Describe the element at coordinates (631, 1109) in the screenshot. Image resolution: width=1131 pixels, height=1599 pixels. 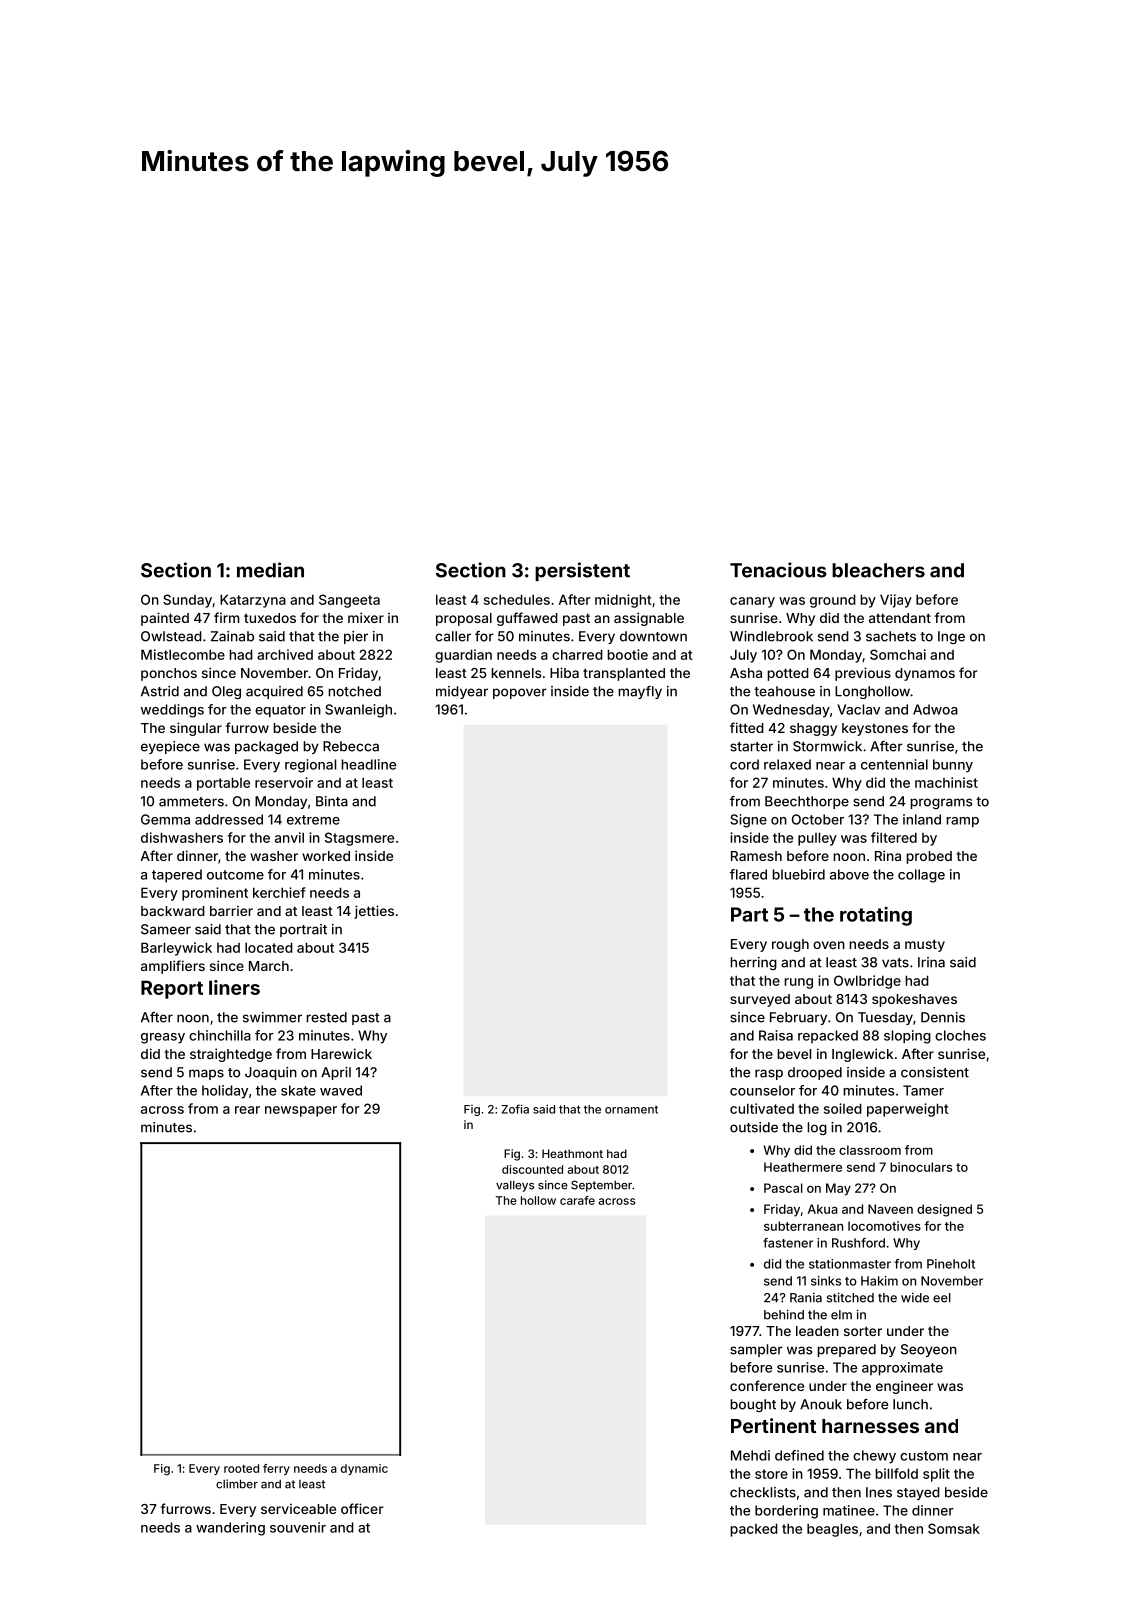
I see `ornament` at that location.
